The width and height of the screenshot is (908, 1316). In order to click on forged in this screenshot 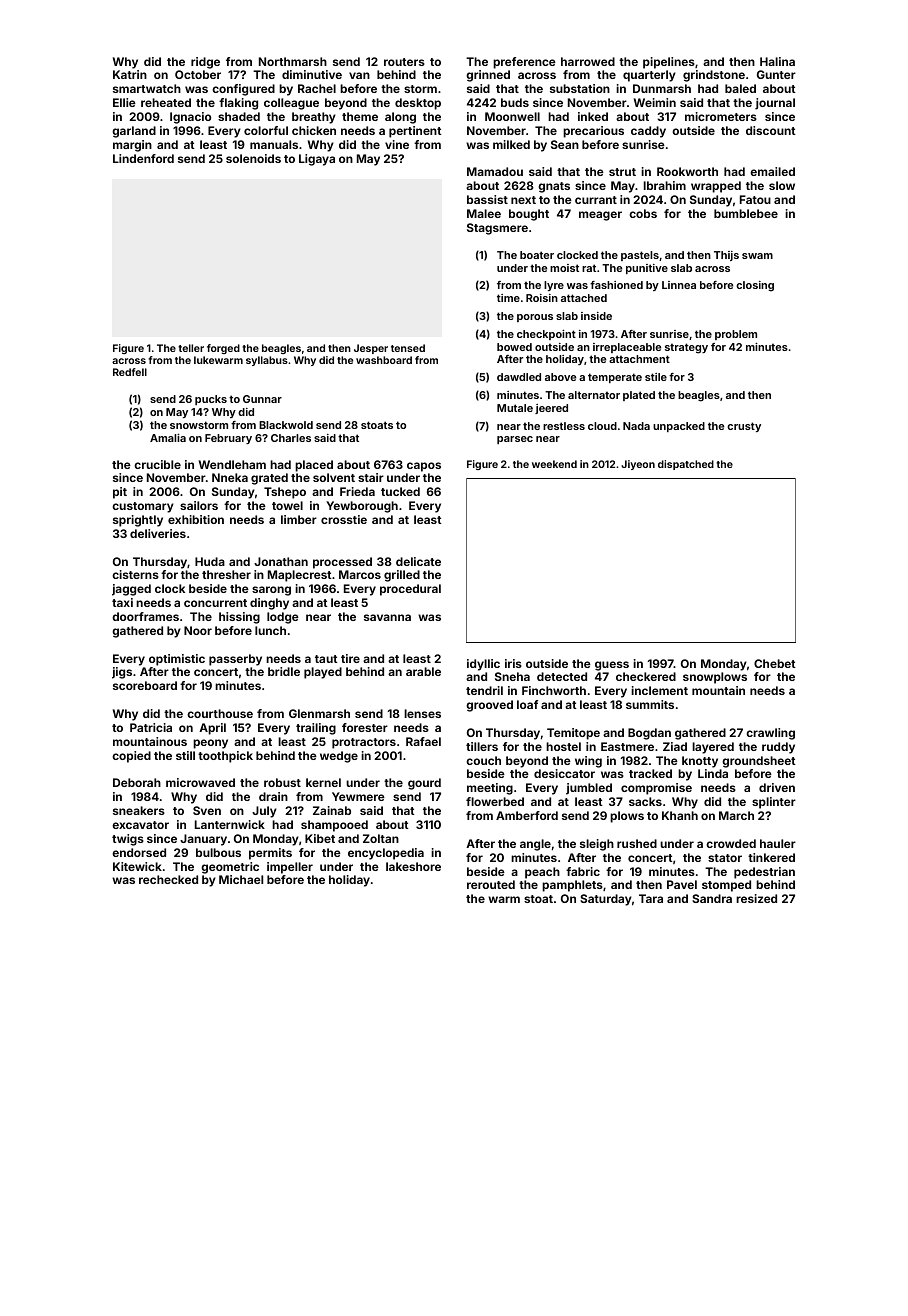, I will do `click(223, 349)`.
